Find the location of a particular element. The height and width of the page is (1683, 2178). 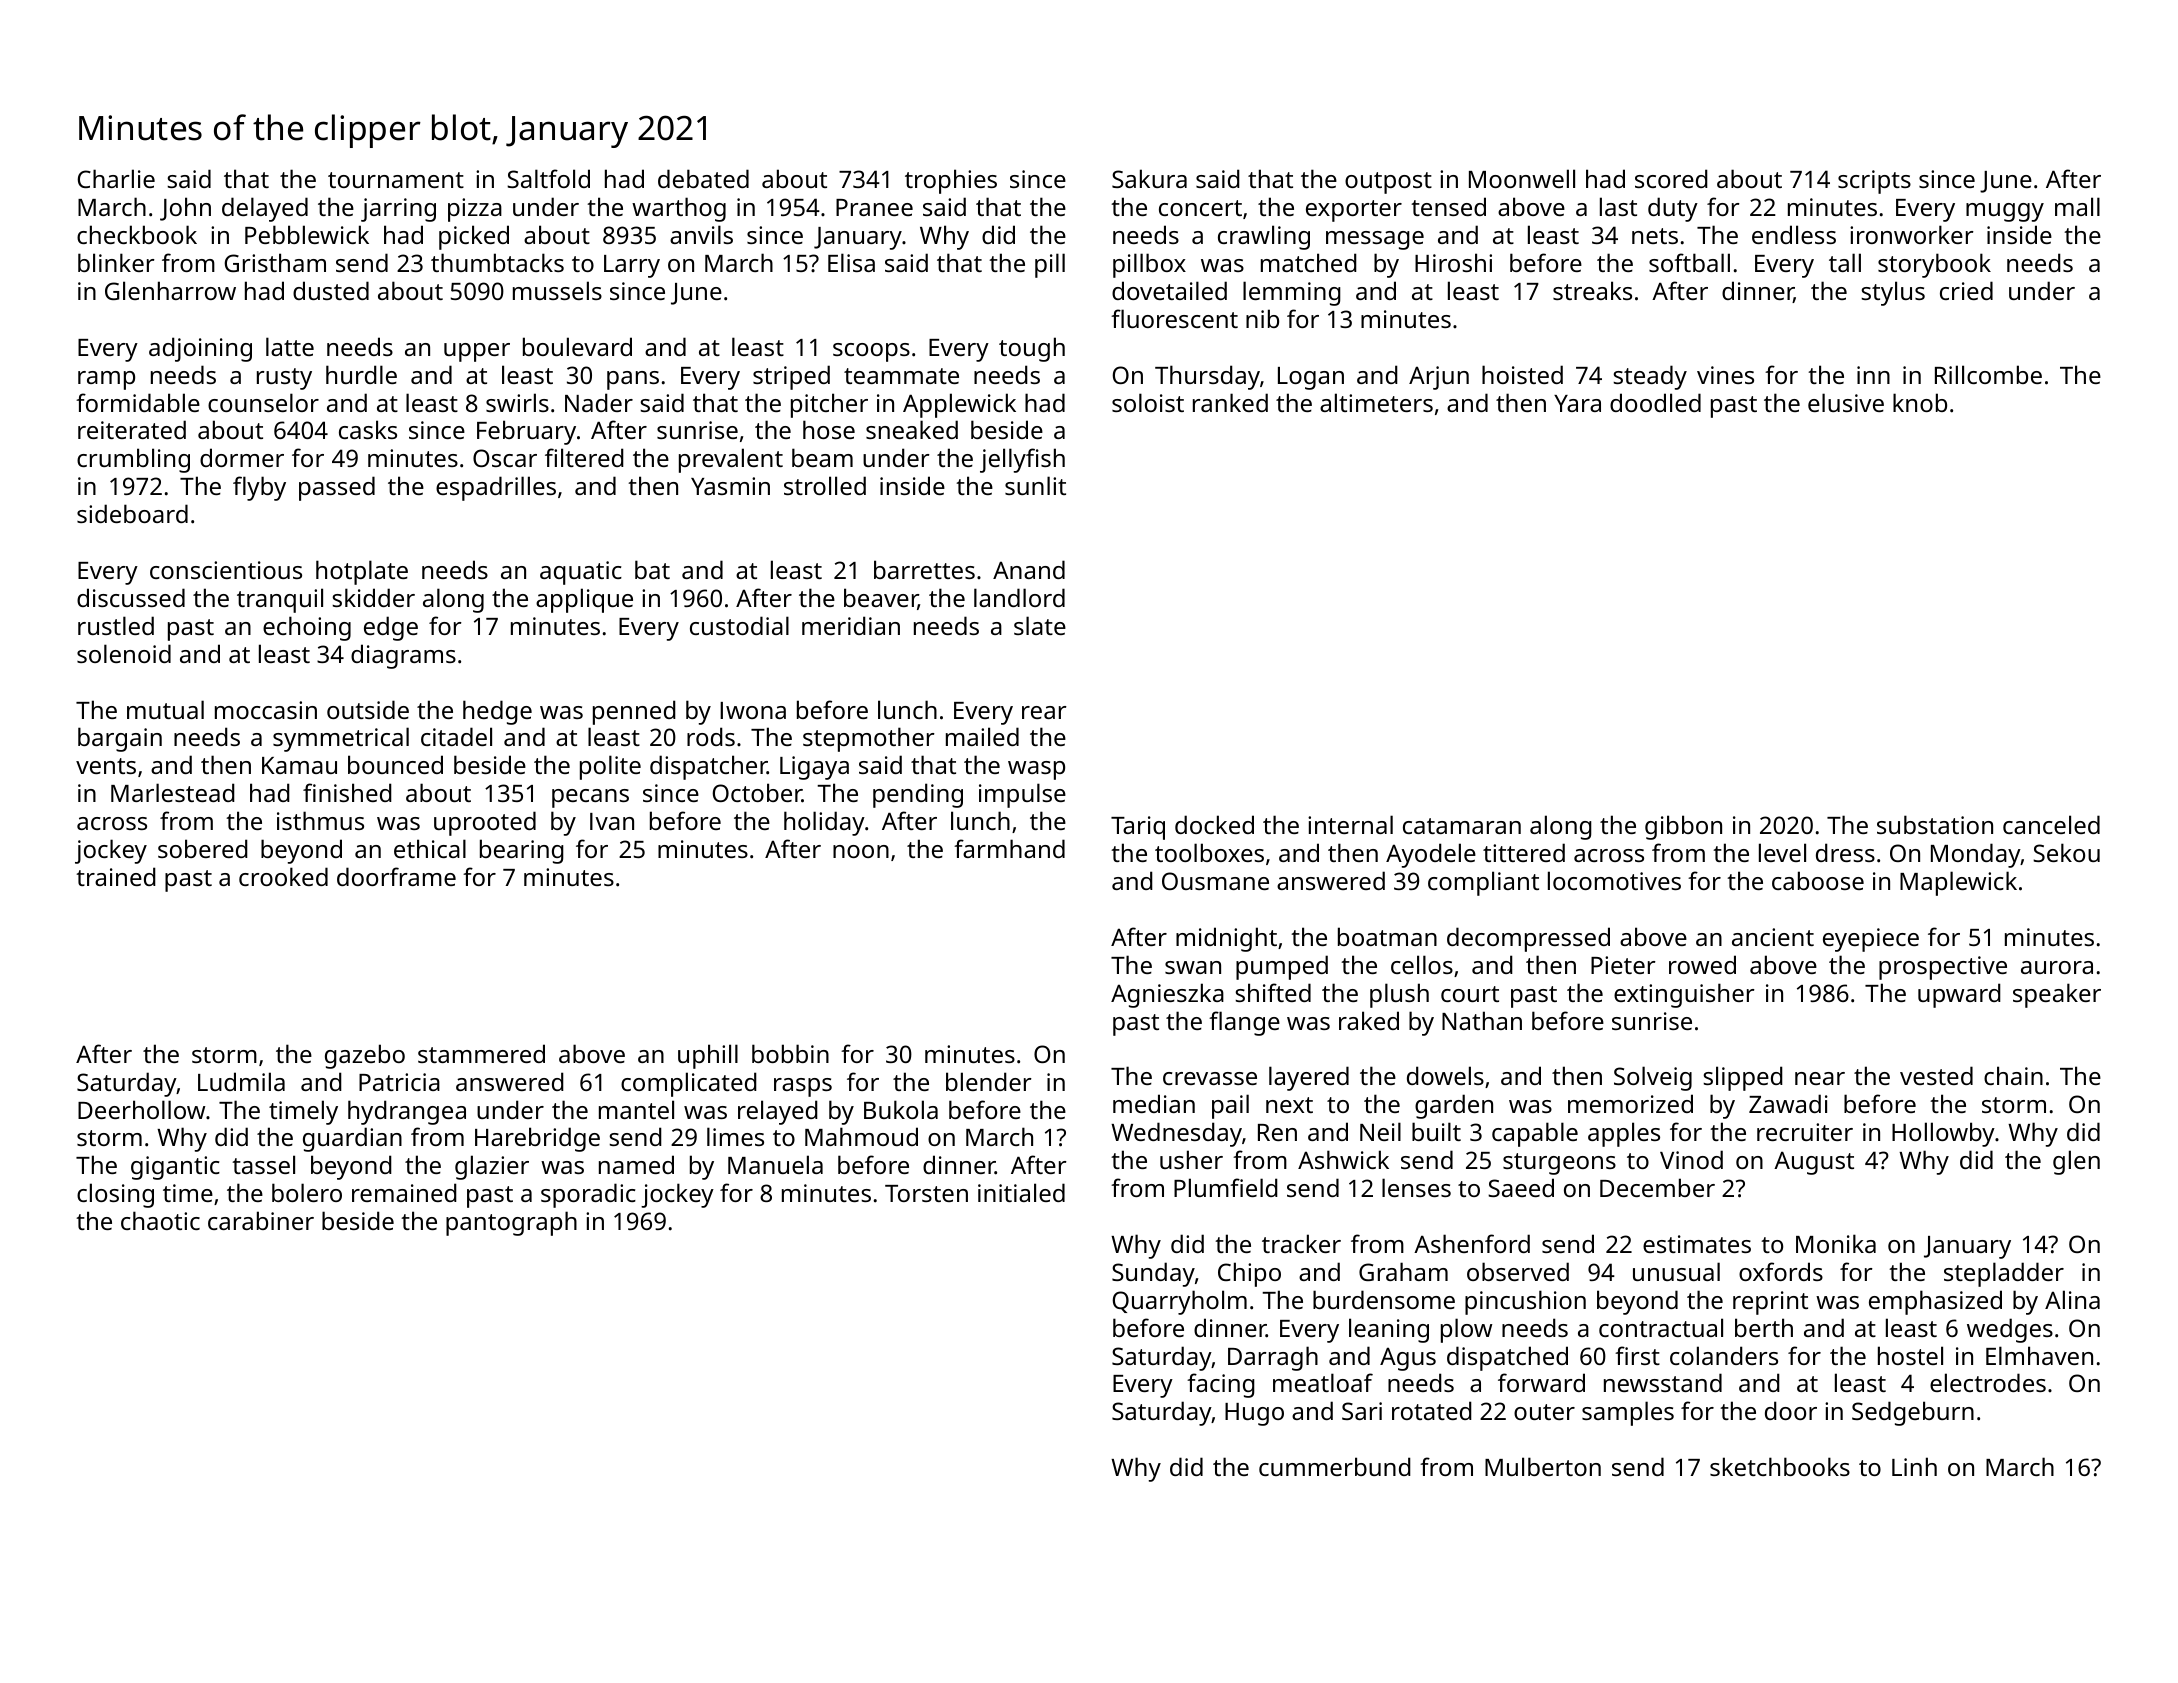

chaotic is located at coordinates (160, 1220).
